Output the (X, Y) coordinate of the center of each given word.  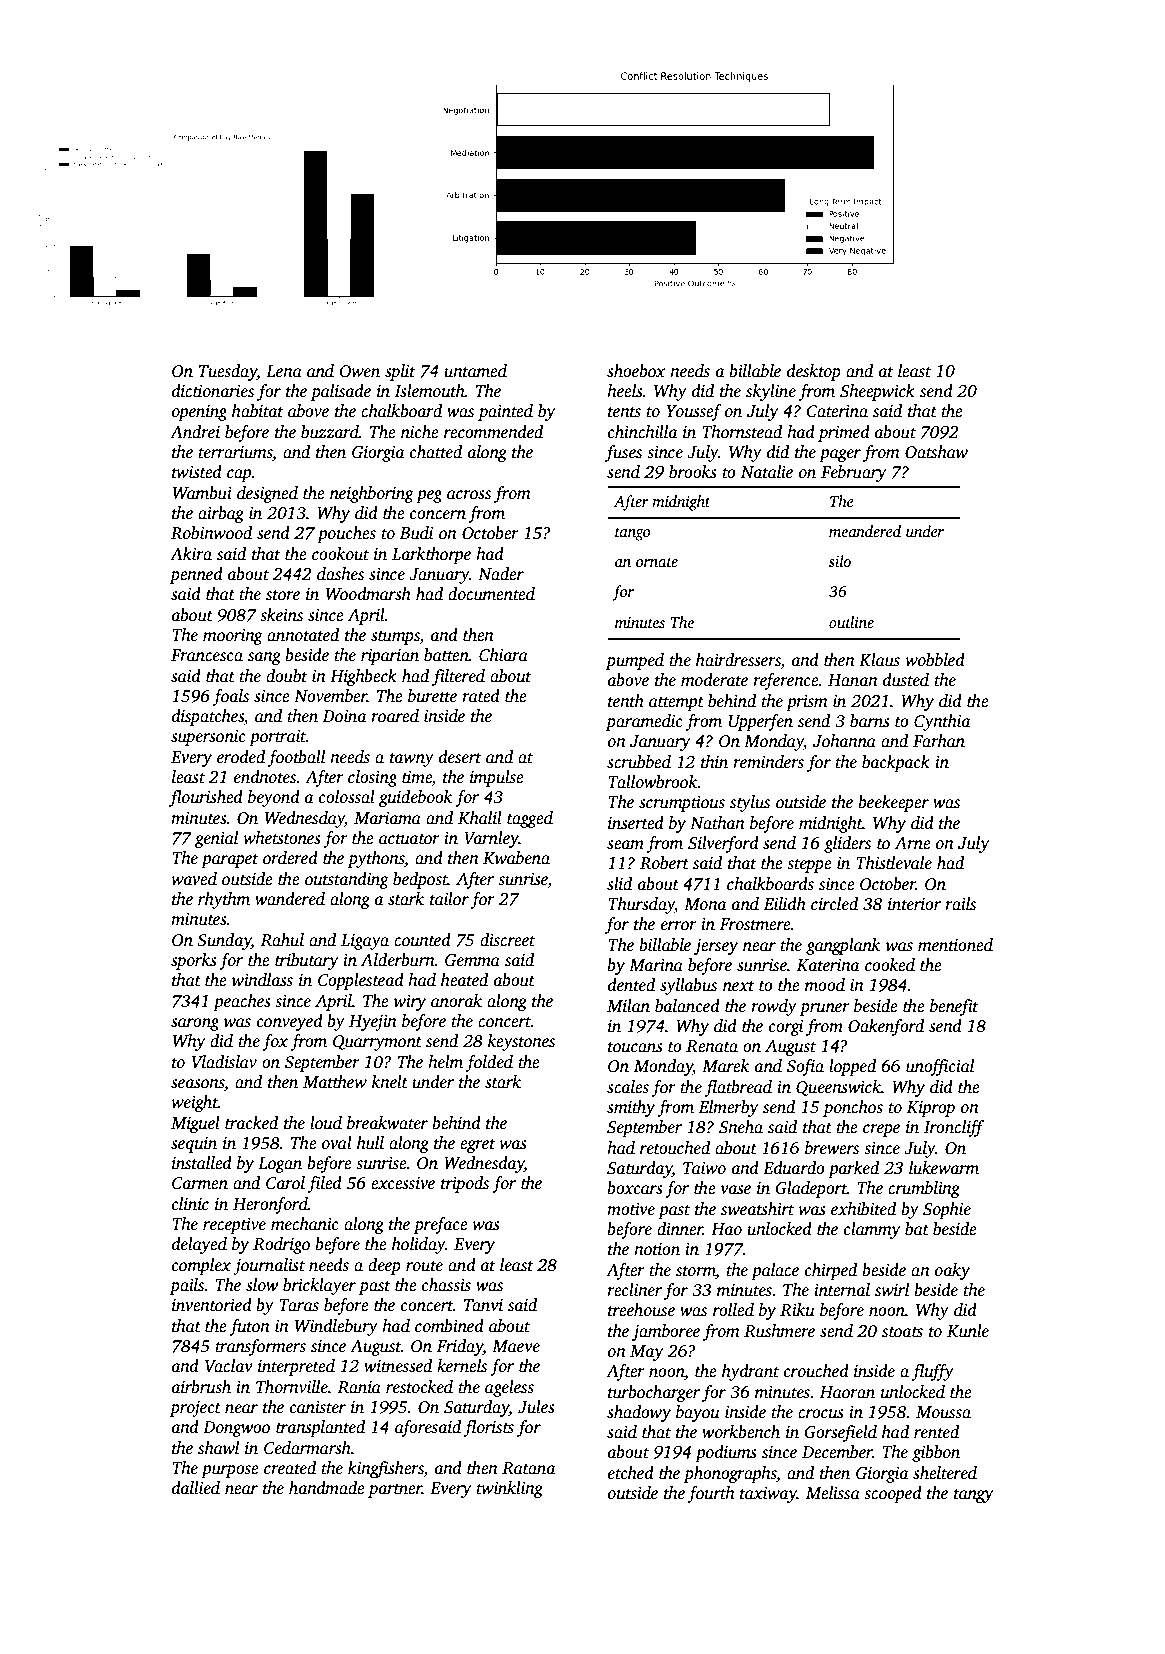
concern (438, 515)
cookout (340, 554)
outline (851, 622)
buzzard (330, 432)
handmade (327, 1488)
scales (628, 1087)
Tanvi (483, 1305)
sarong (195, 1024)
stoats (902, 1332)
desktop (814, 372)
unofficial (940, 1067)
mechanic (305, 1224)
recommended (493, 432)
